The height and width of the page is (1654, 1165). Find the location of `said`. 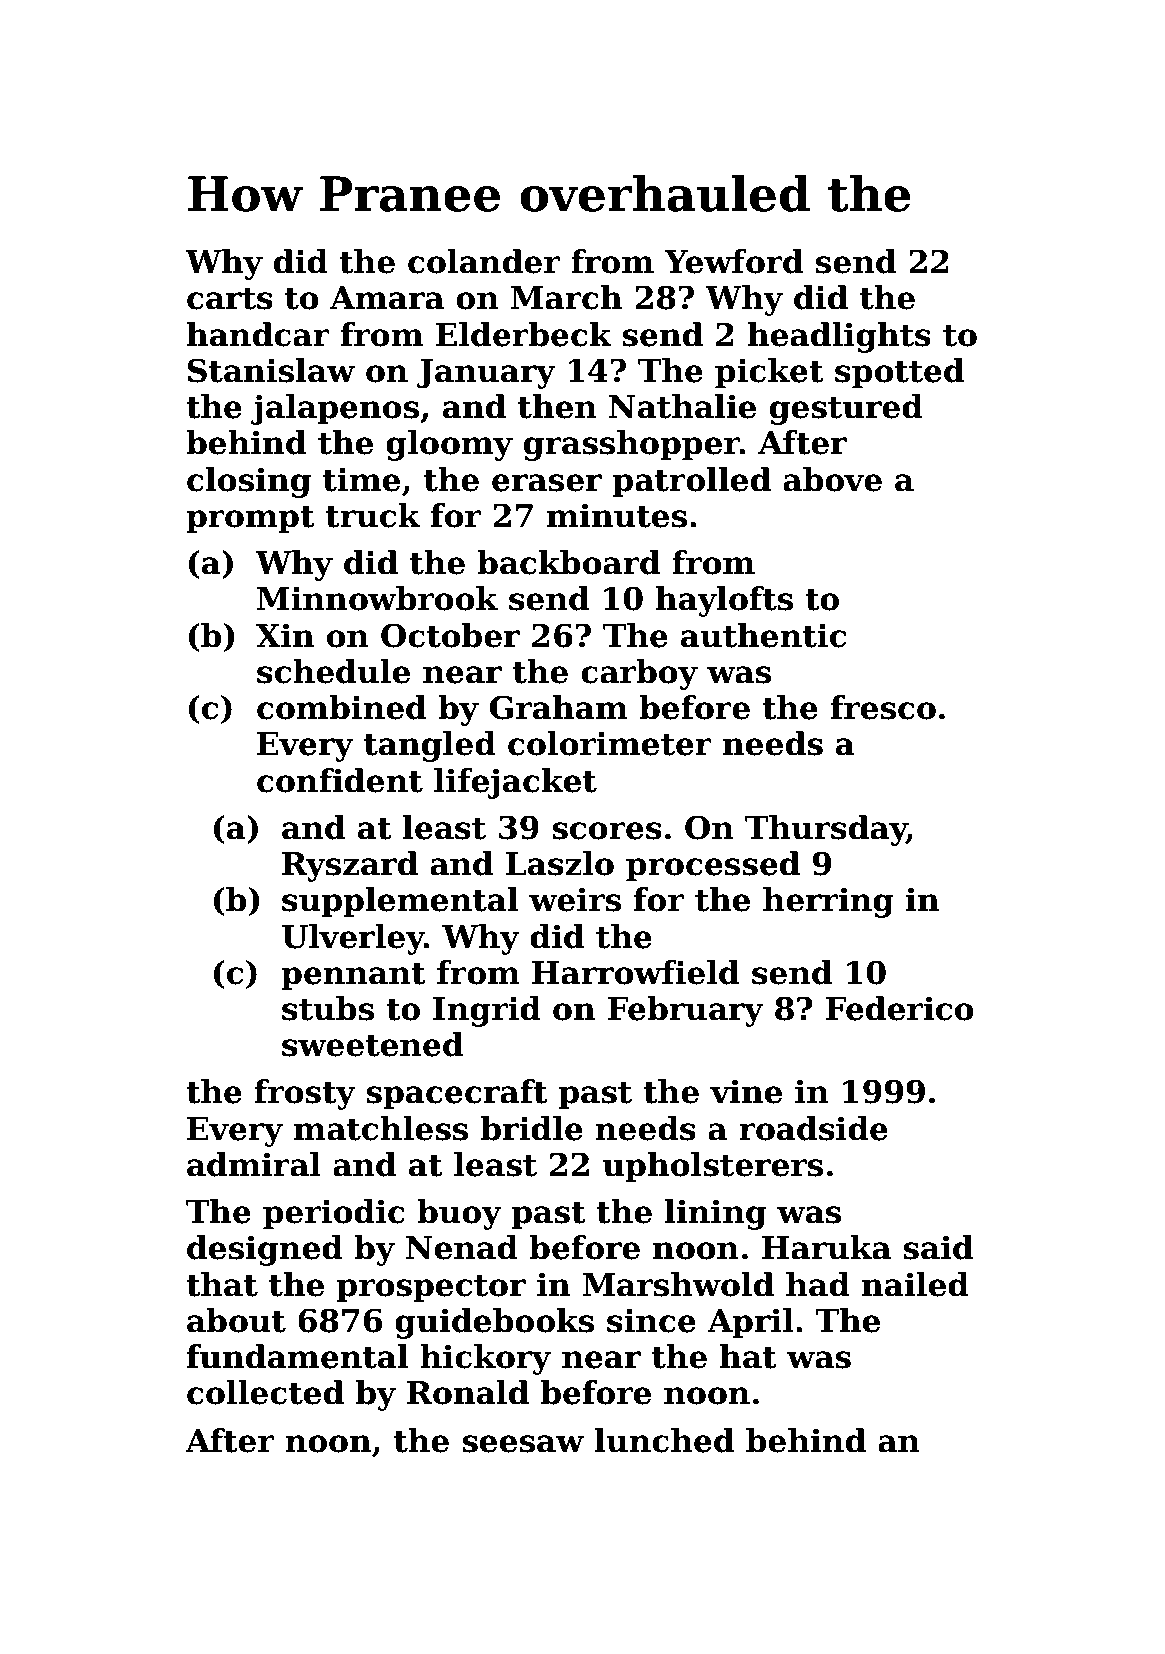

said is located at coordinates (938, 1247).
